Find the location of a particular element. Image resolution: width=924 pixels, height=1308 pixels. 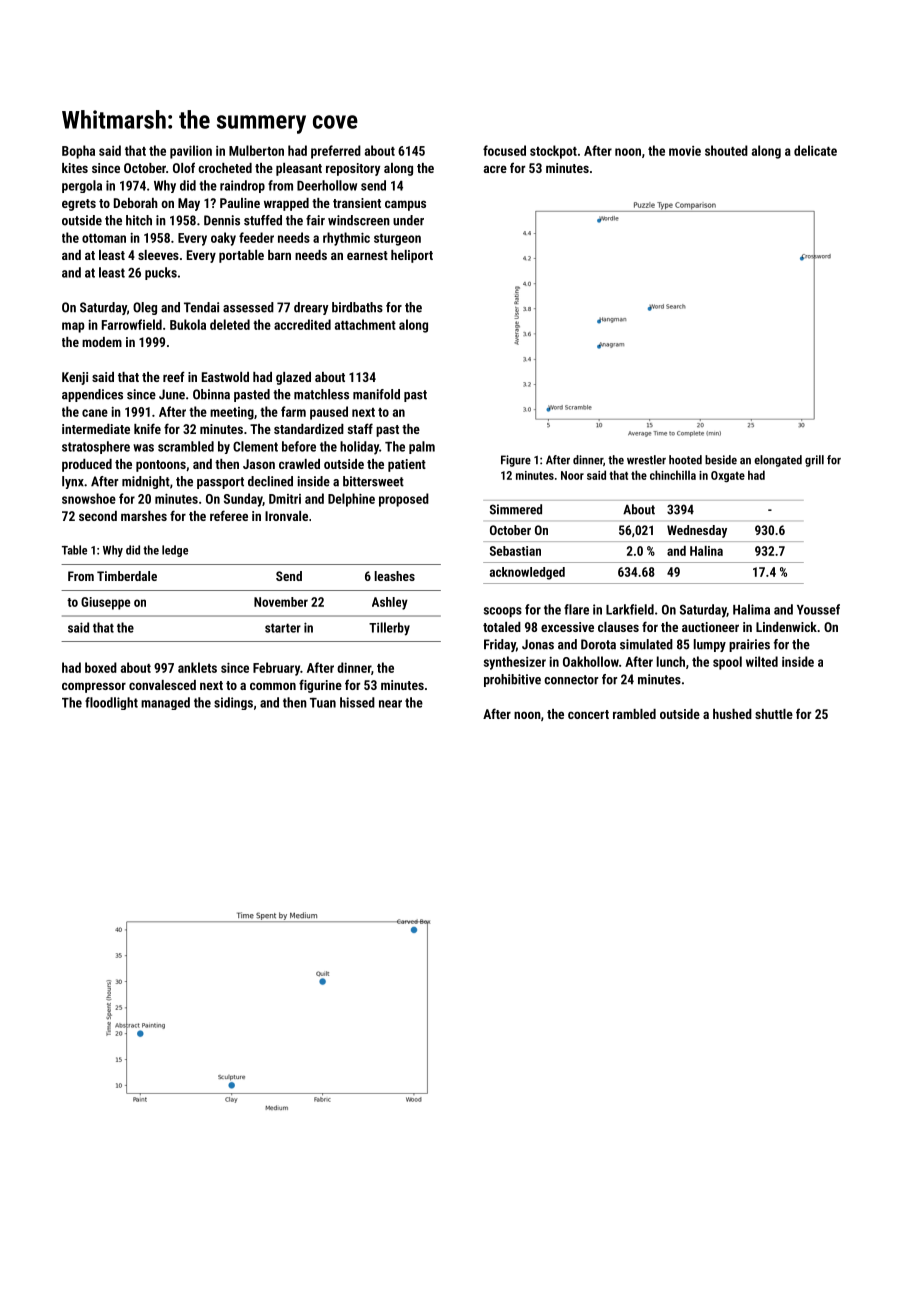

lynx is located at coordinates (73, 482).
